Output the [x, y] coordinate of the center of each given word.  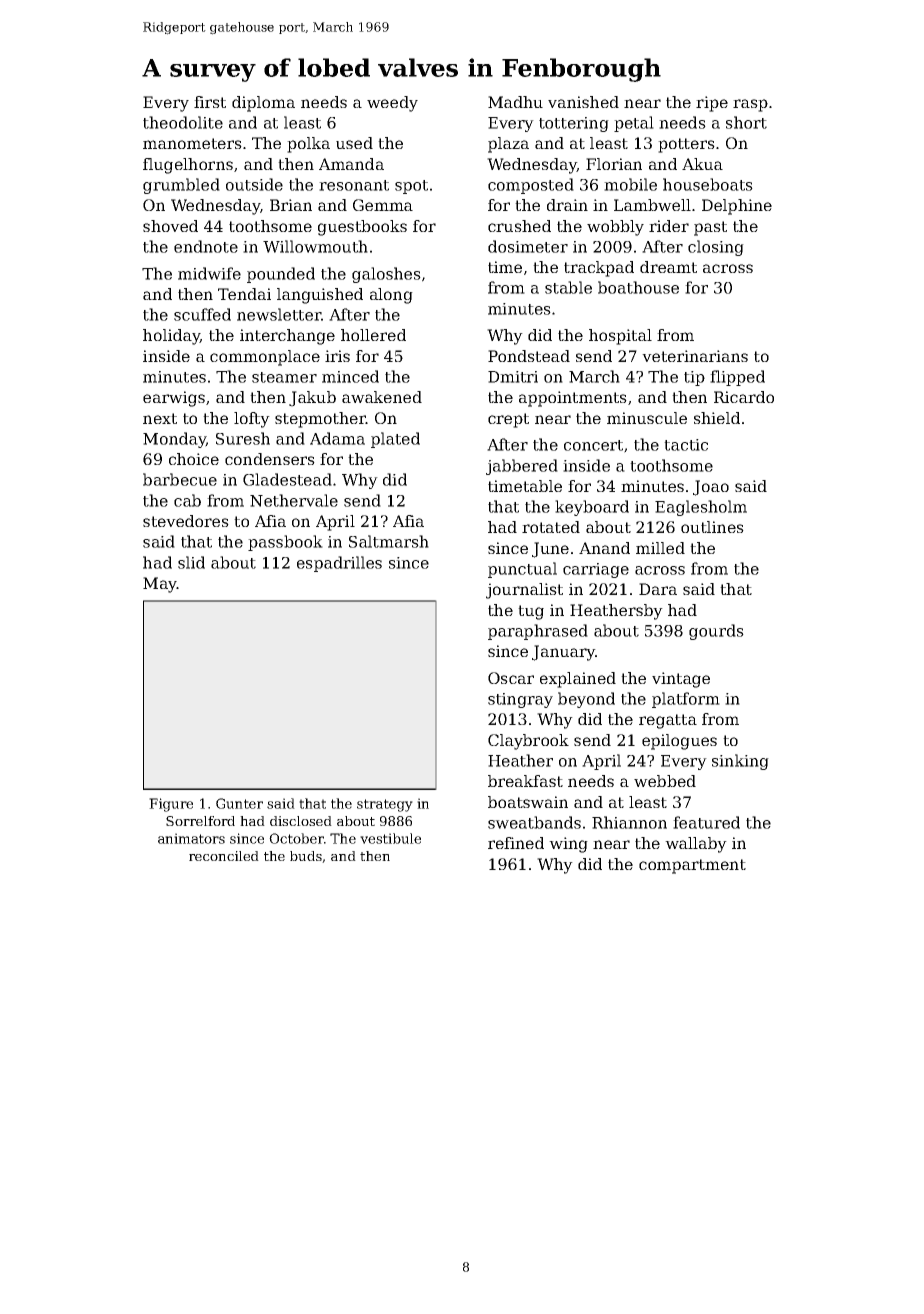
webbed [665, 781]
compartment [692, 866]
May [160, 585]
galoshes [386, 275]
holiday [171, 337]
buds [306, 856]
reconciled [224, 856]
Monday [174, 440]
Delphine [737, 207]
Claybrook [528, 742]
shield [717, 418]
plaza [508, 145]
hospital [620, 337]
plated [395, 440]
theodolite [183, 122]
